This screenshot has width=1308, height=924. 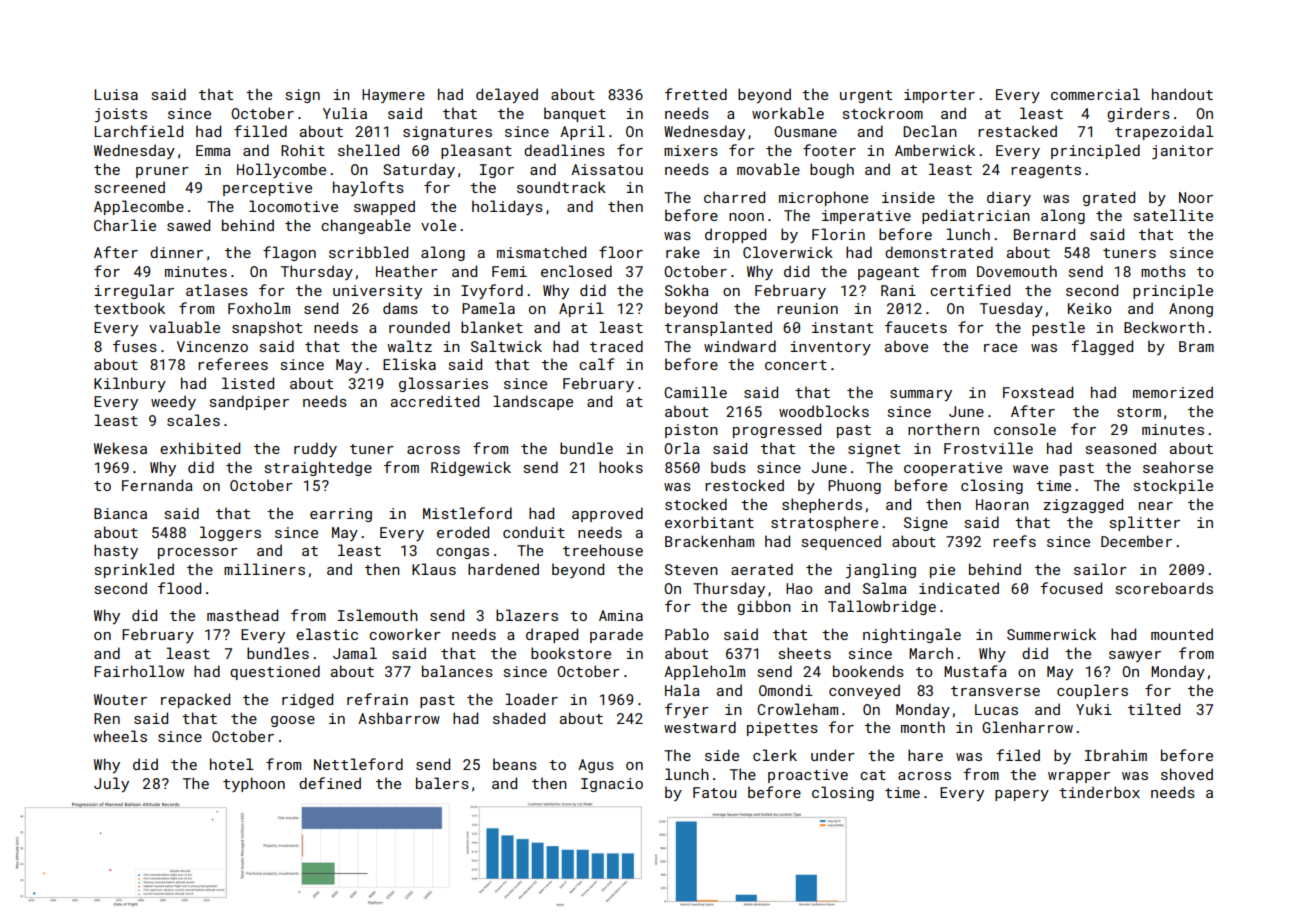 What do you see at coordinates (1099, 792) in the screenshot?
I see `tinderbox` at bounding box center [1099, 792].
